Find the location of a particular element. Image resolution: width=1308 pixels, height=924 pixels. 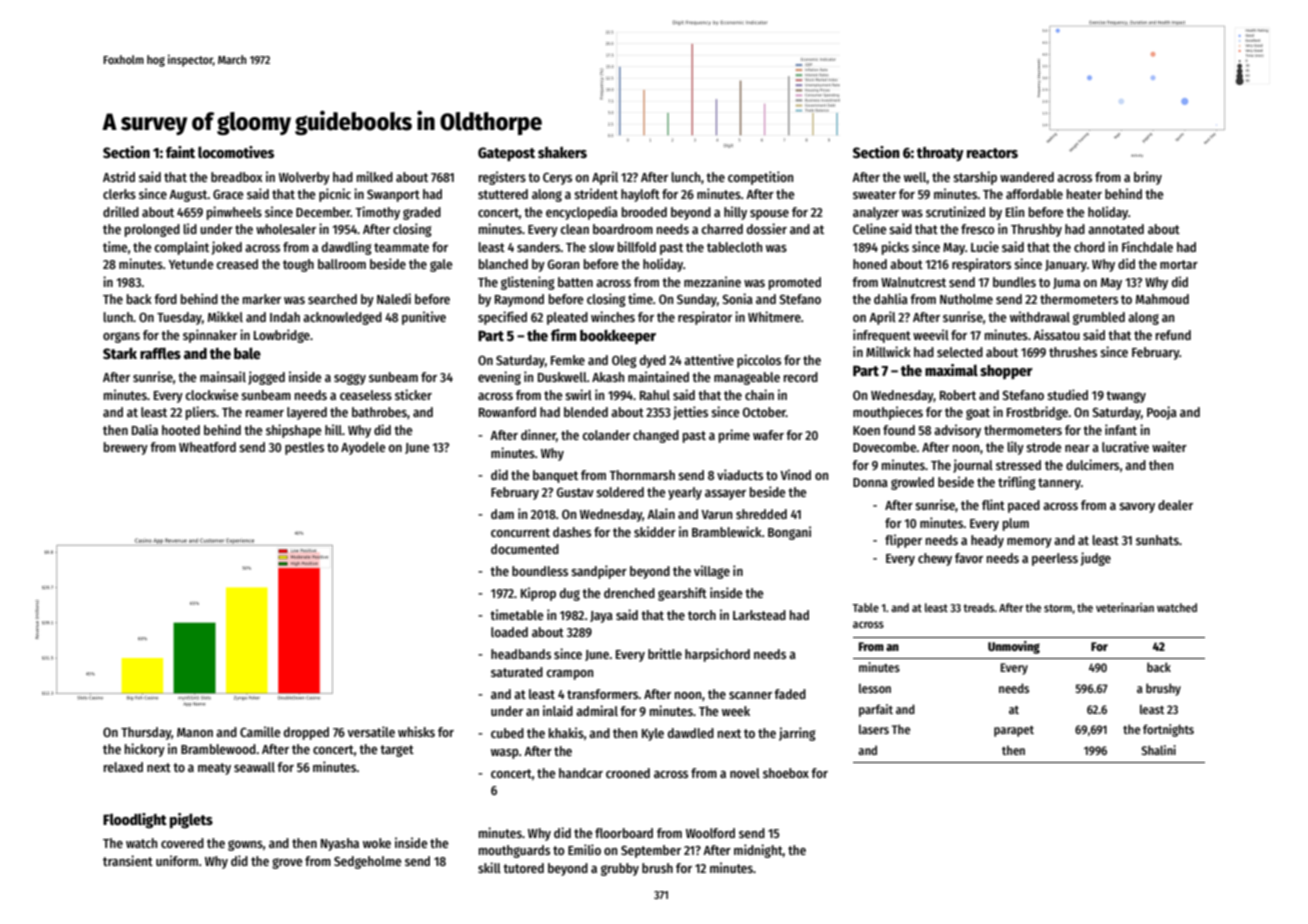

Camille is located at coordinates (260, 731).
